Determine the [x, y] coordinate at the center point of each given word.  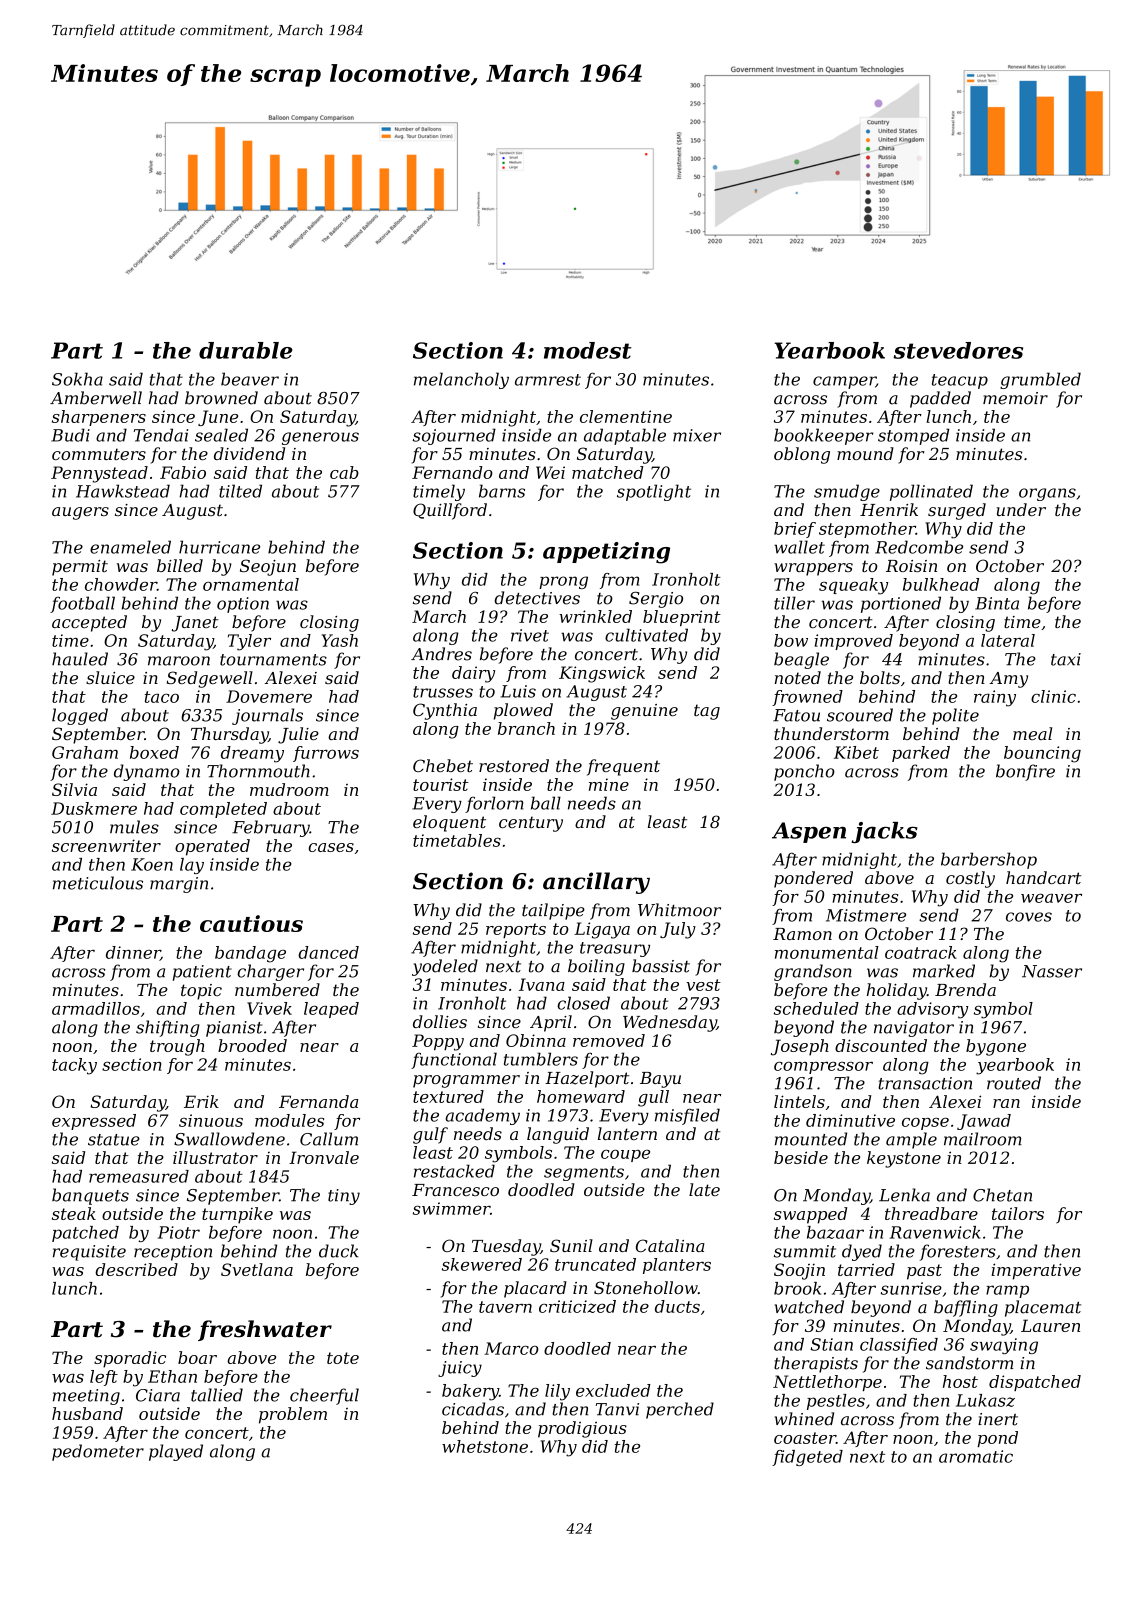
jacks [885, 832]
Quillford [450, 511]
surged [957, 511]
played [176, 1452]
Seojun [268, 567]
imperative [1036, 1271]
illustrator [215, 1157]
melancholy [461, 380]
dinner [133, 953]
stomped [913, 436]
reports [516, 930]
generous [320, 438]
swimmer [451, 1208]
